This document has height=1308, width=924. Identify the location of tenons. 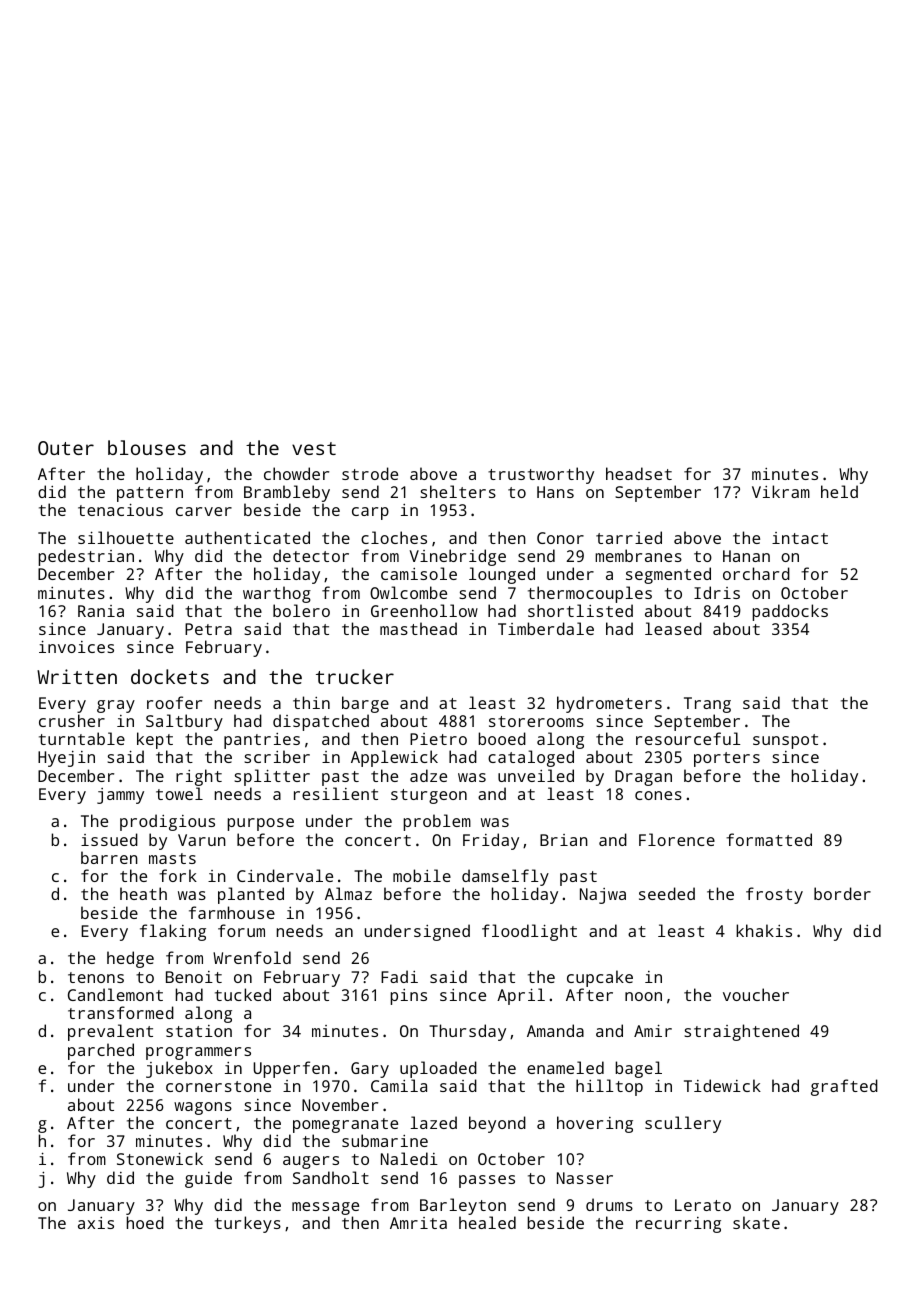
(96, 977).
